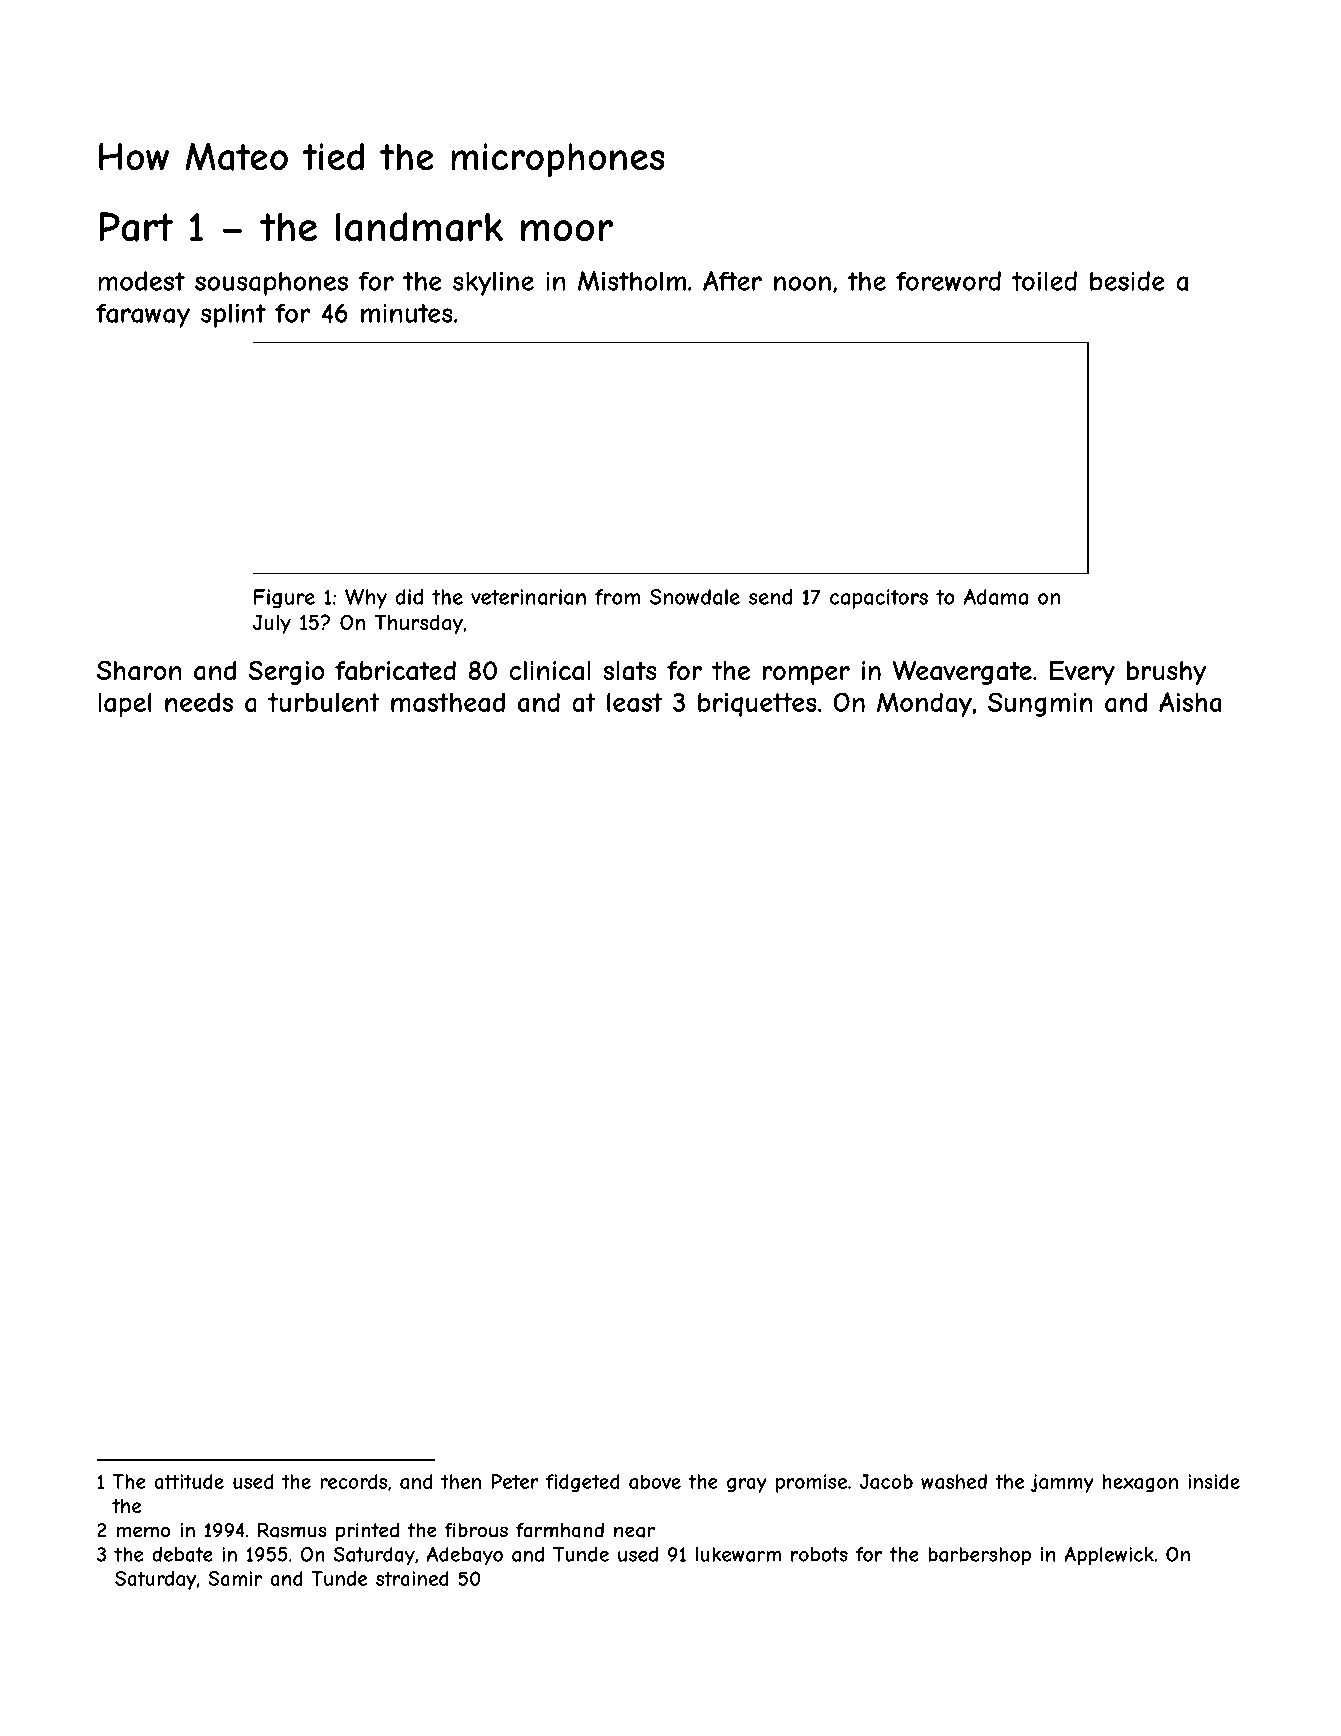  Describe the element at coordinates (567, 230) in the screenshot. I see `moor` at that location.
